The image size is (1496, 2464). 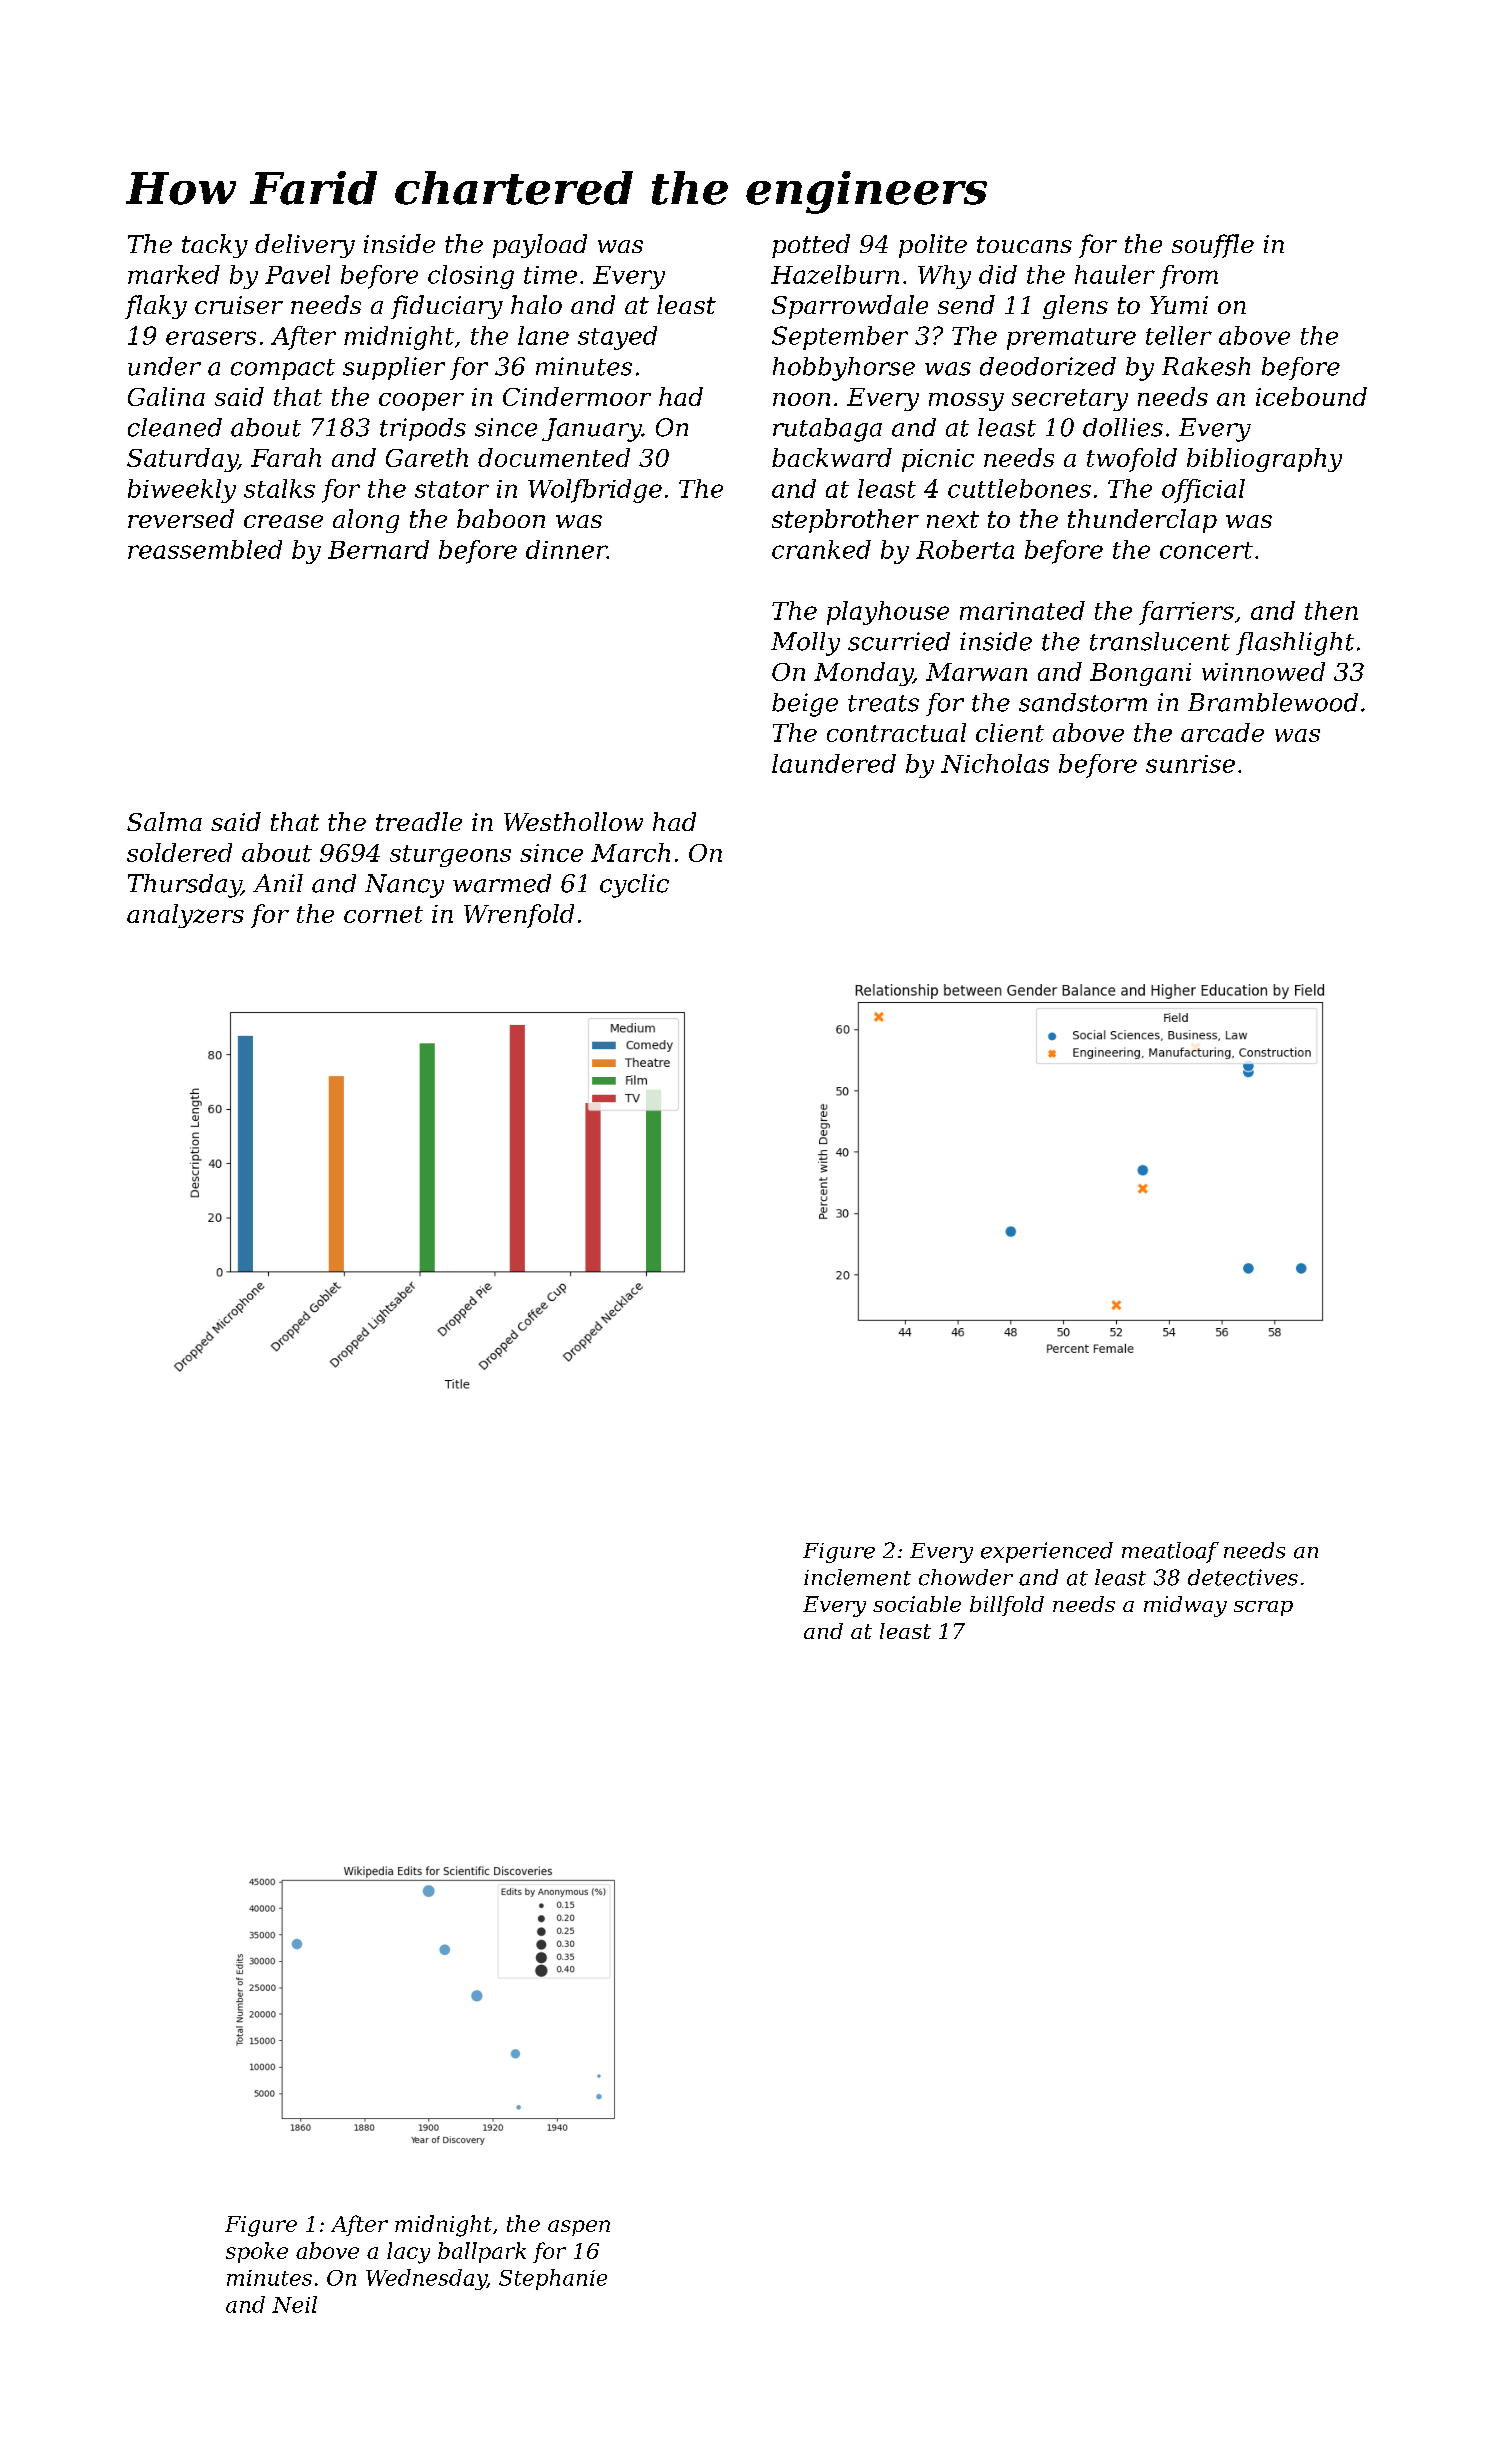 I want to click on lacy, so click(x=408, y=2253).
